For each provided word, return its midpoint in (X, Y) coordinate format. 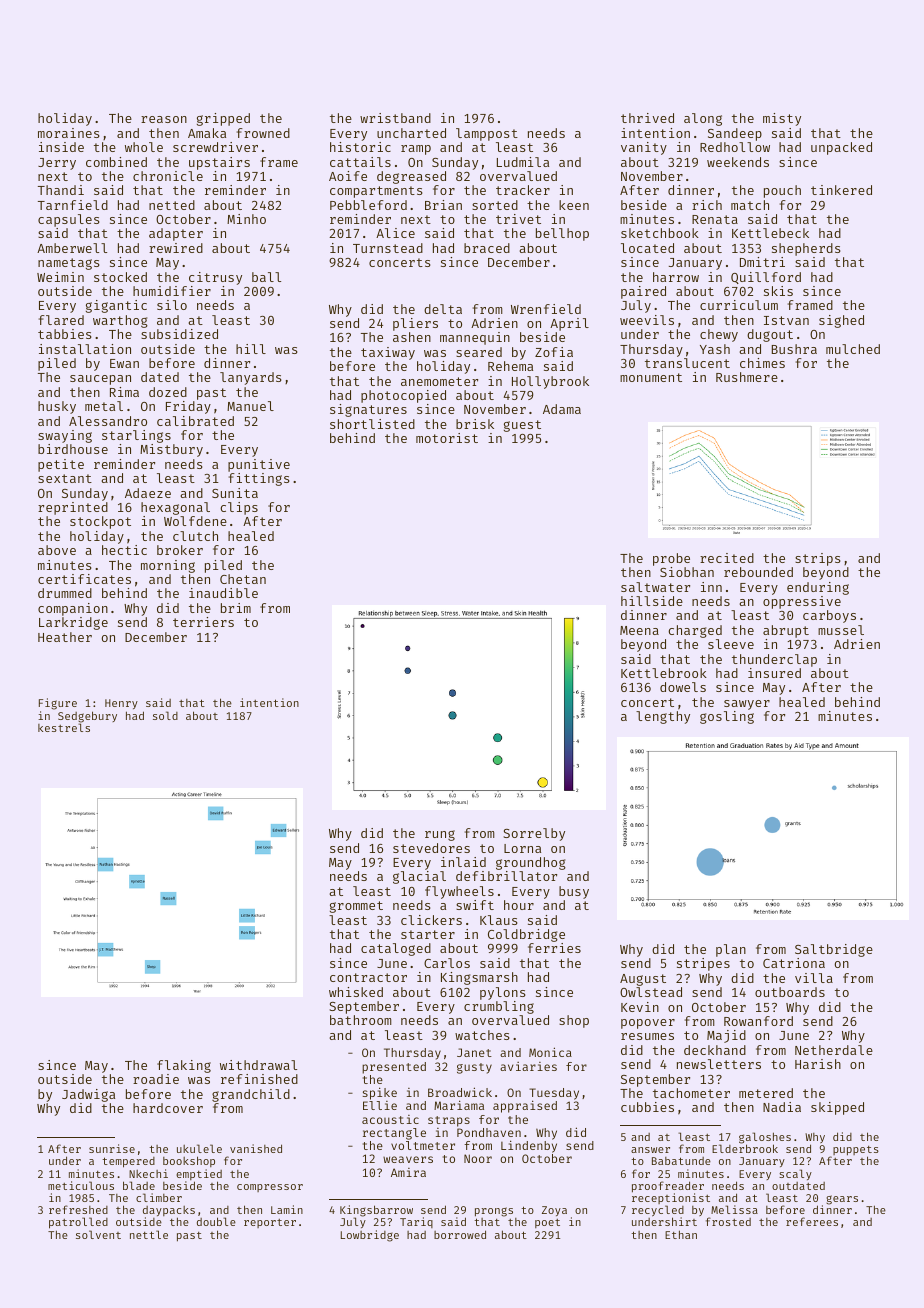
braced (487, 248)
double (216, 1222)
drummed (65, 593)
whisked (356, 992)
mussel (841, 630)
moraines (69, 133)
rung (440, 835)
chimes (762, 363)
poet (547, 1223)
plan (731, 950)
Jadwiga (88, 1095)
